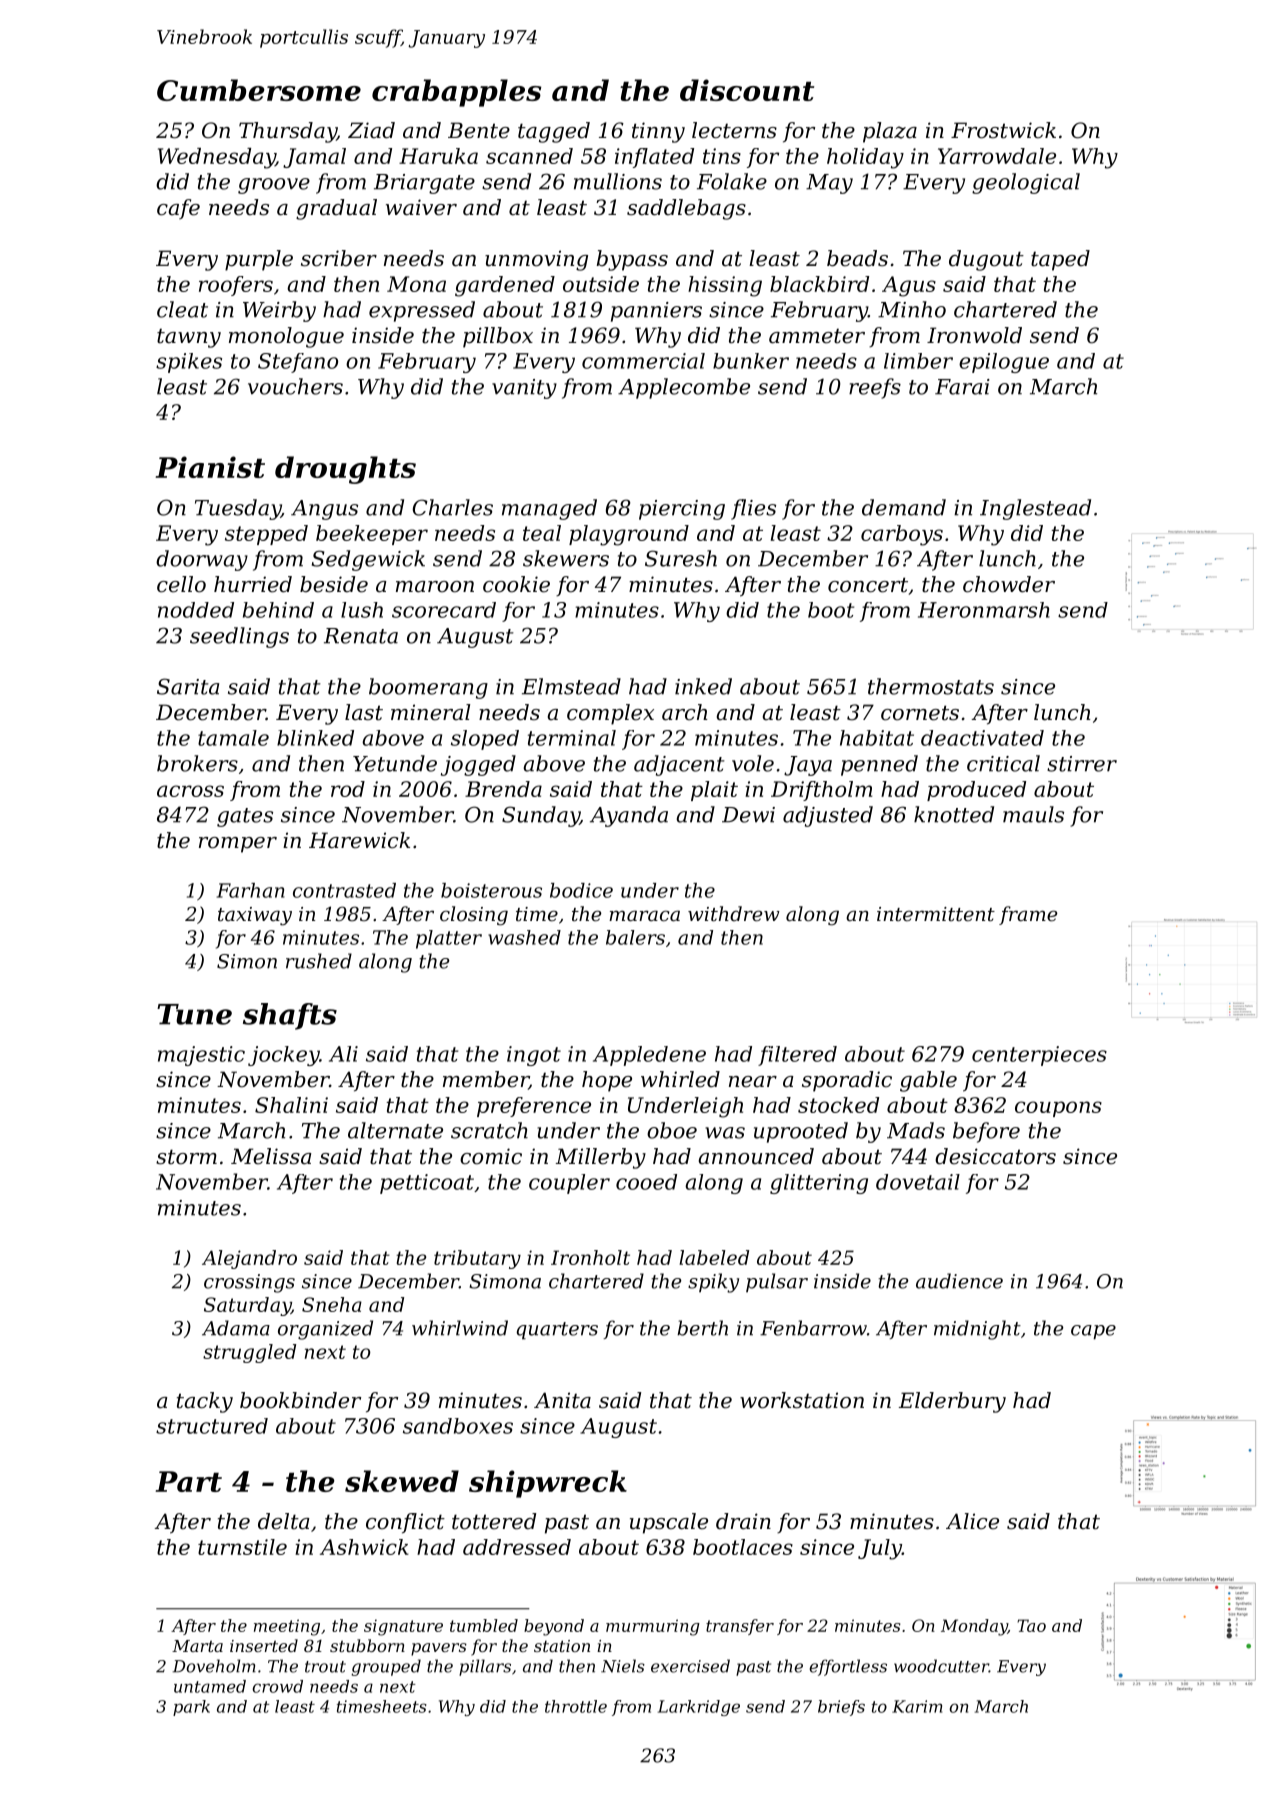 The width and height of the screenshot is (1281, 1812). Describe the element at coordinates (572, 738) in the screenshot. I see `terminal` at that location.
